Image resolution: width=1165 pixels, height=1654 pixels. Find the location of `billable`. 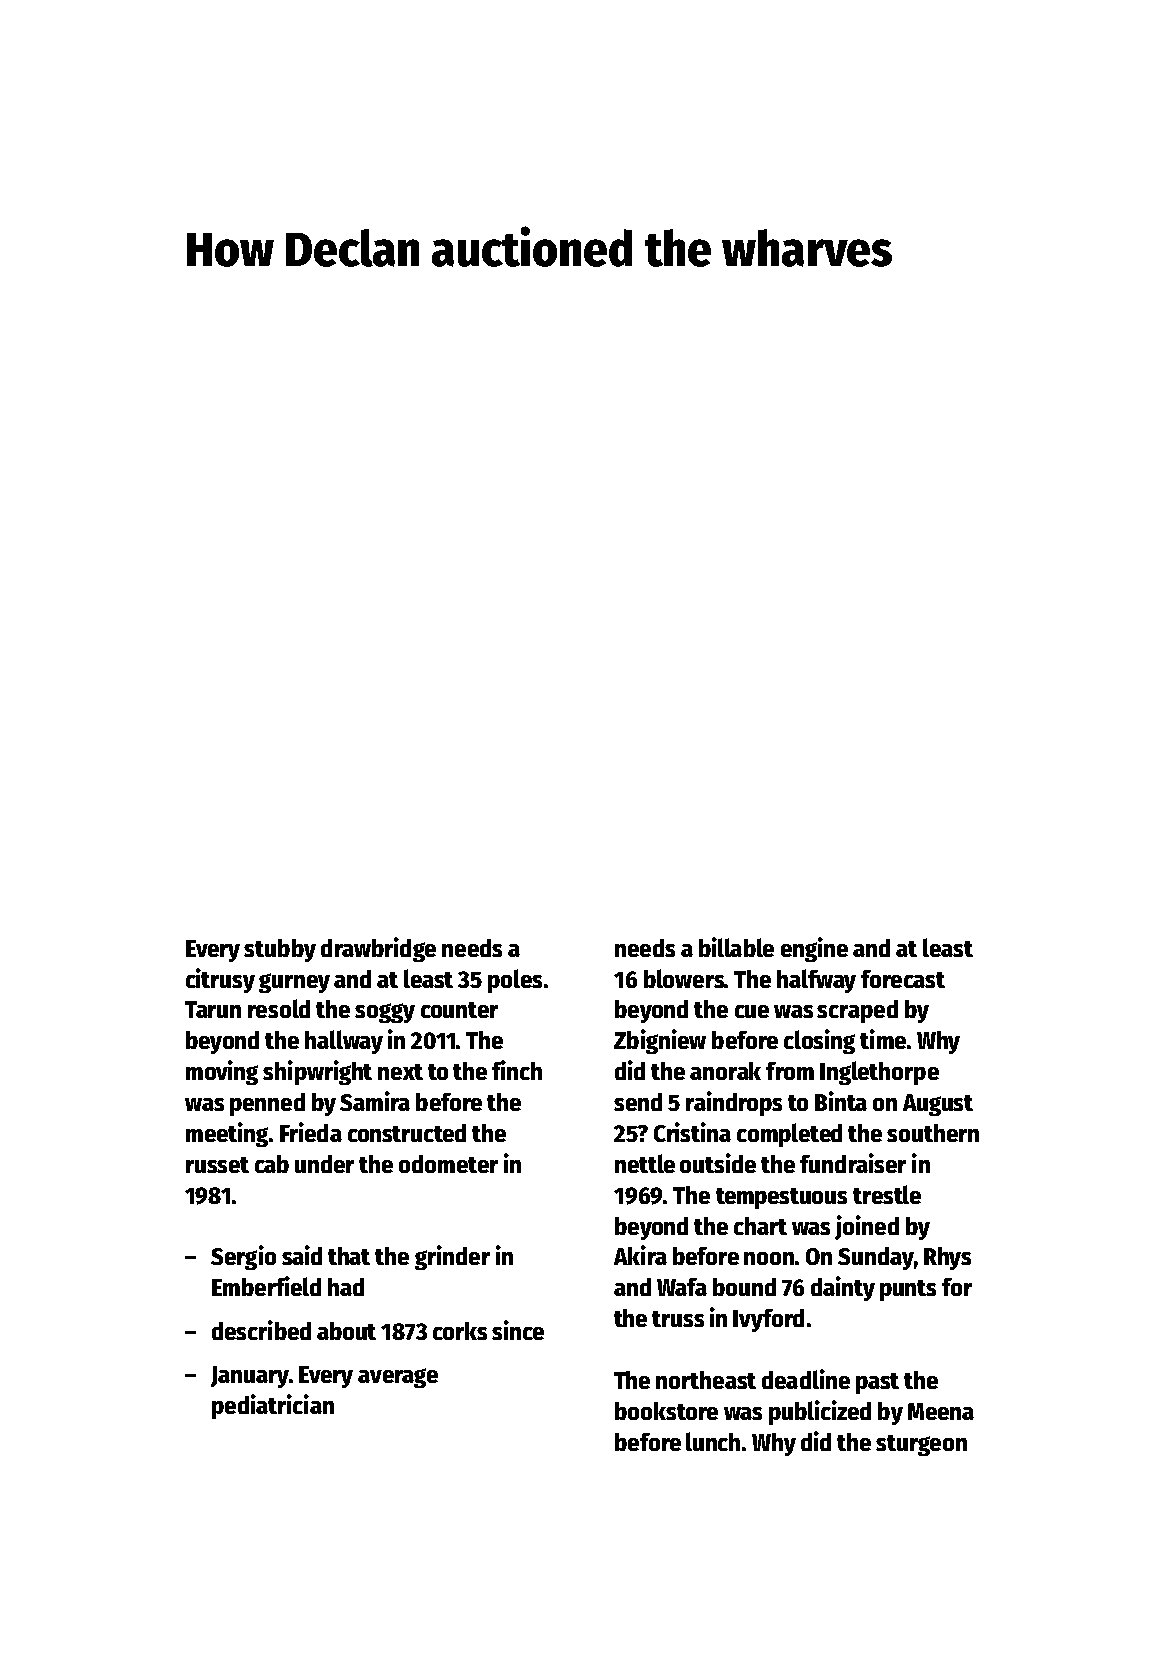

billable is located at coordinates (736, 947).
